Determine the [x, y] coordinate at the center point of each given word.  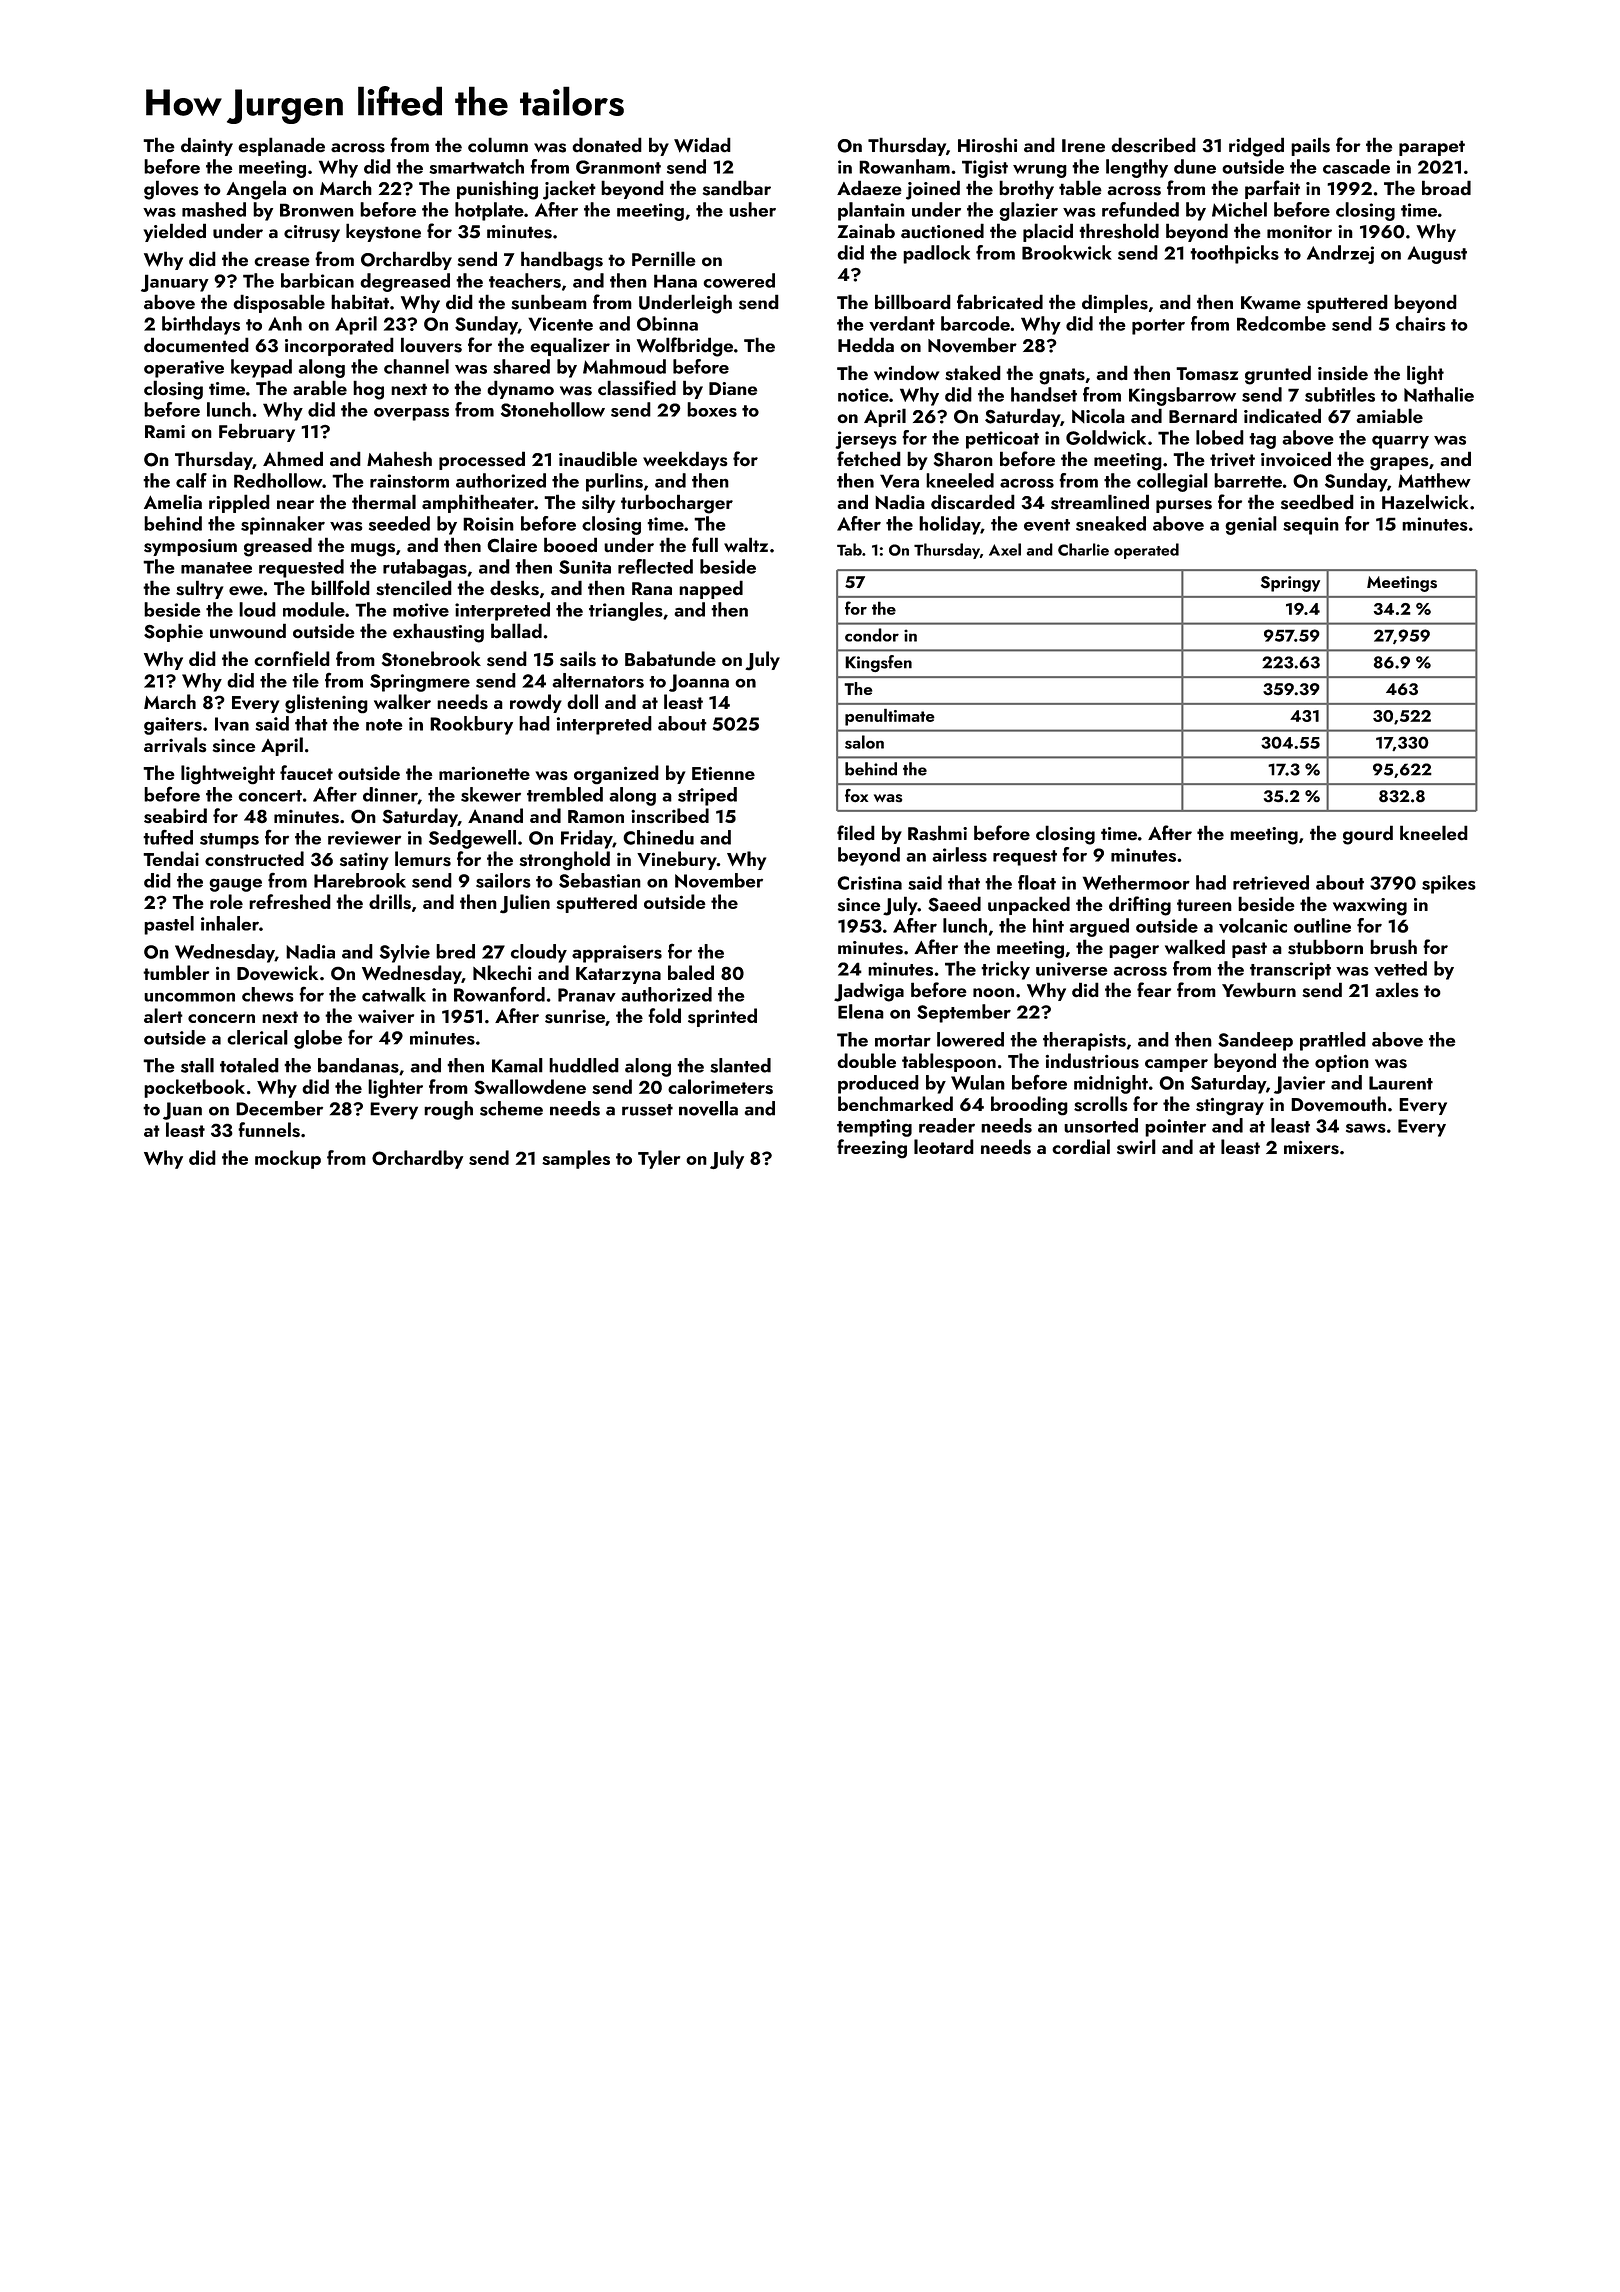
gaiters [173, 726]
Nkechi [502, 972]
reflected [655, 566]
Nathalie [1439, 394]
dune [1195, 166]
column [498, 145]
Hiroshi [987, 145]
